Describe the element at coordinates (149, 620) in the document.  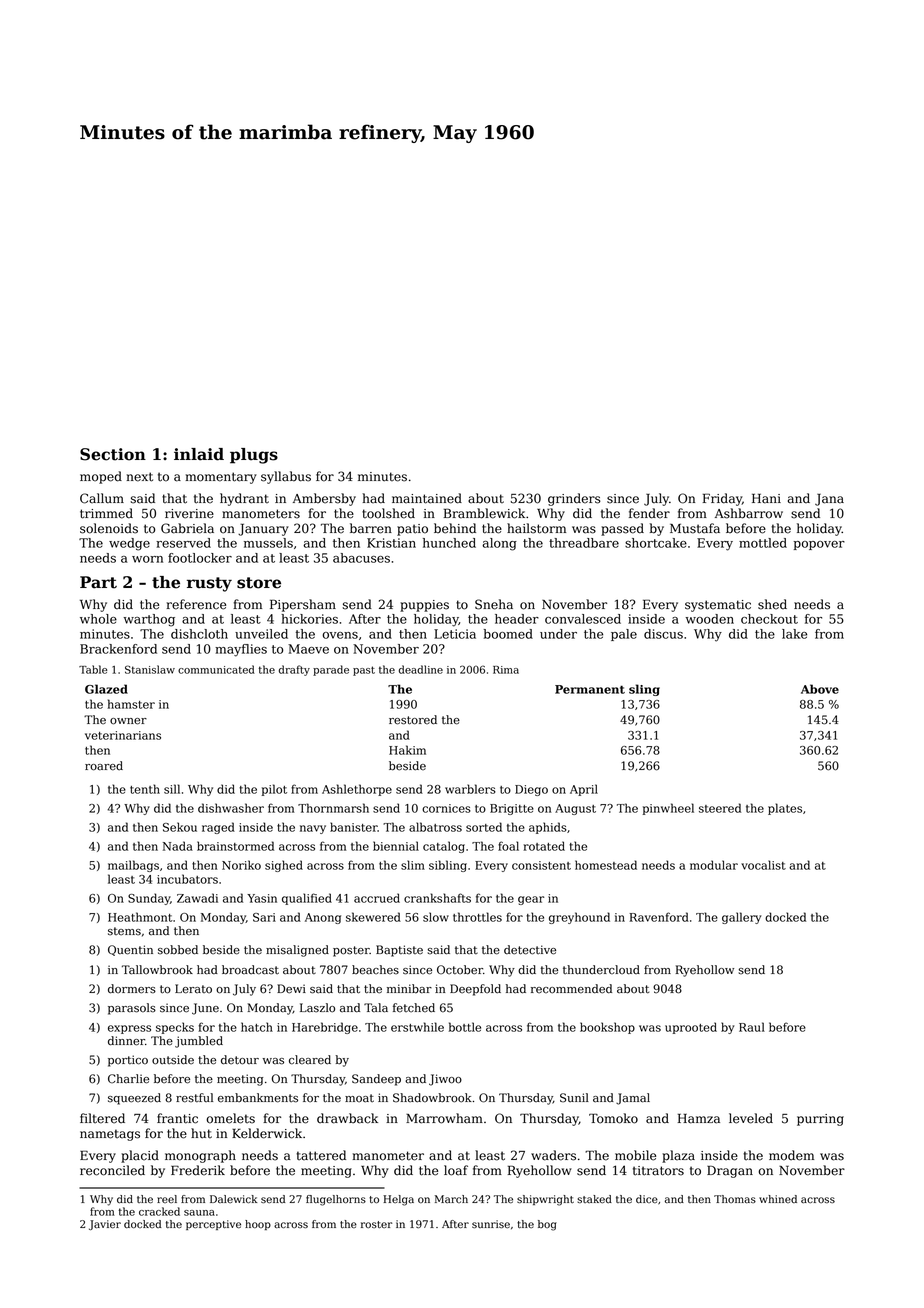
I see `warthog` at that location.
